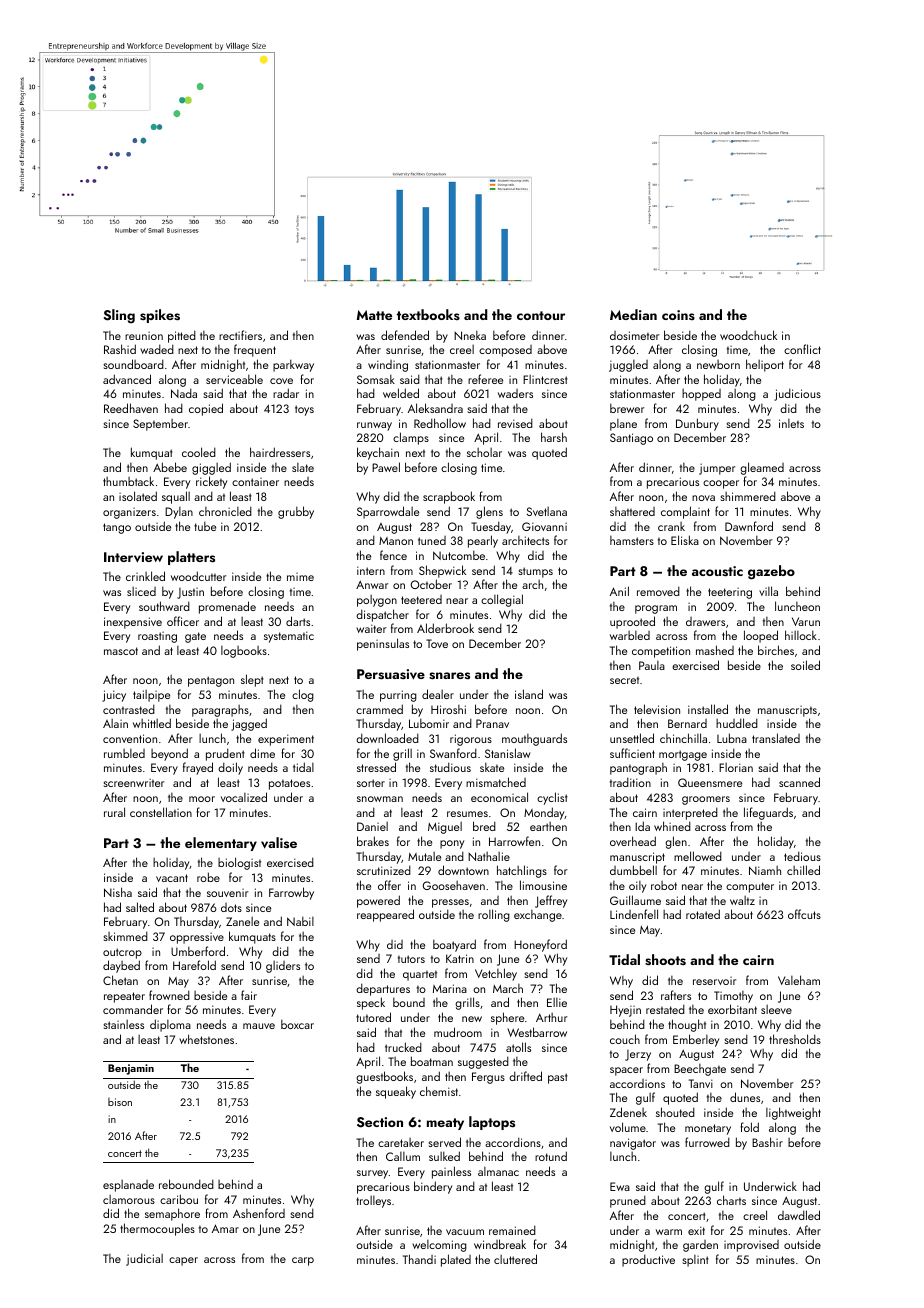 This screenshot has height=1308, width=924. Describe the element at coordinates (411, 438) in the screenshot. I see `clamps` at that location.
